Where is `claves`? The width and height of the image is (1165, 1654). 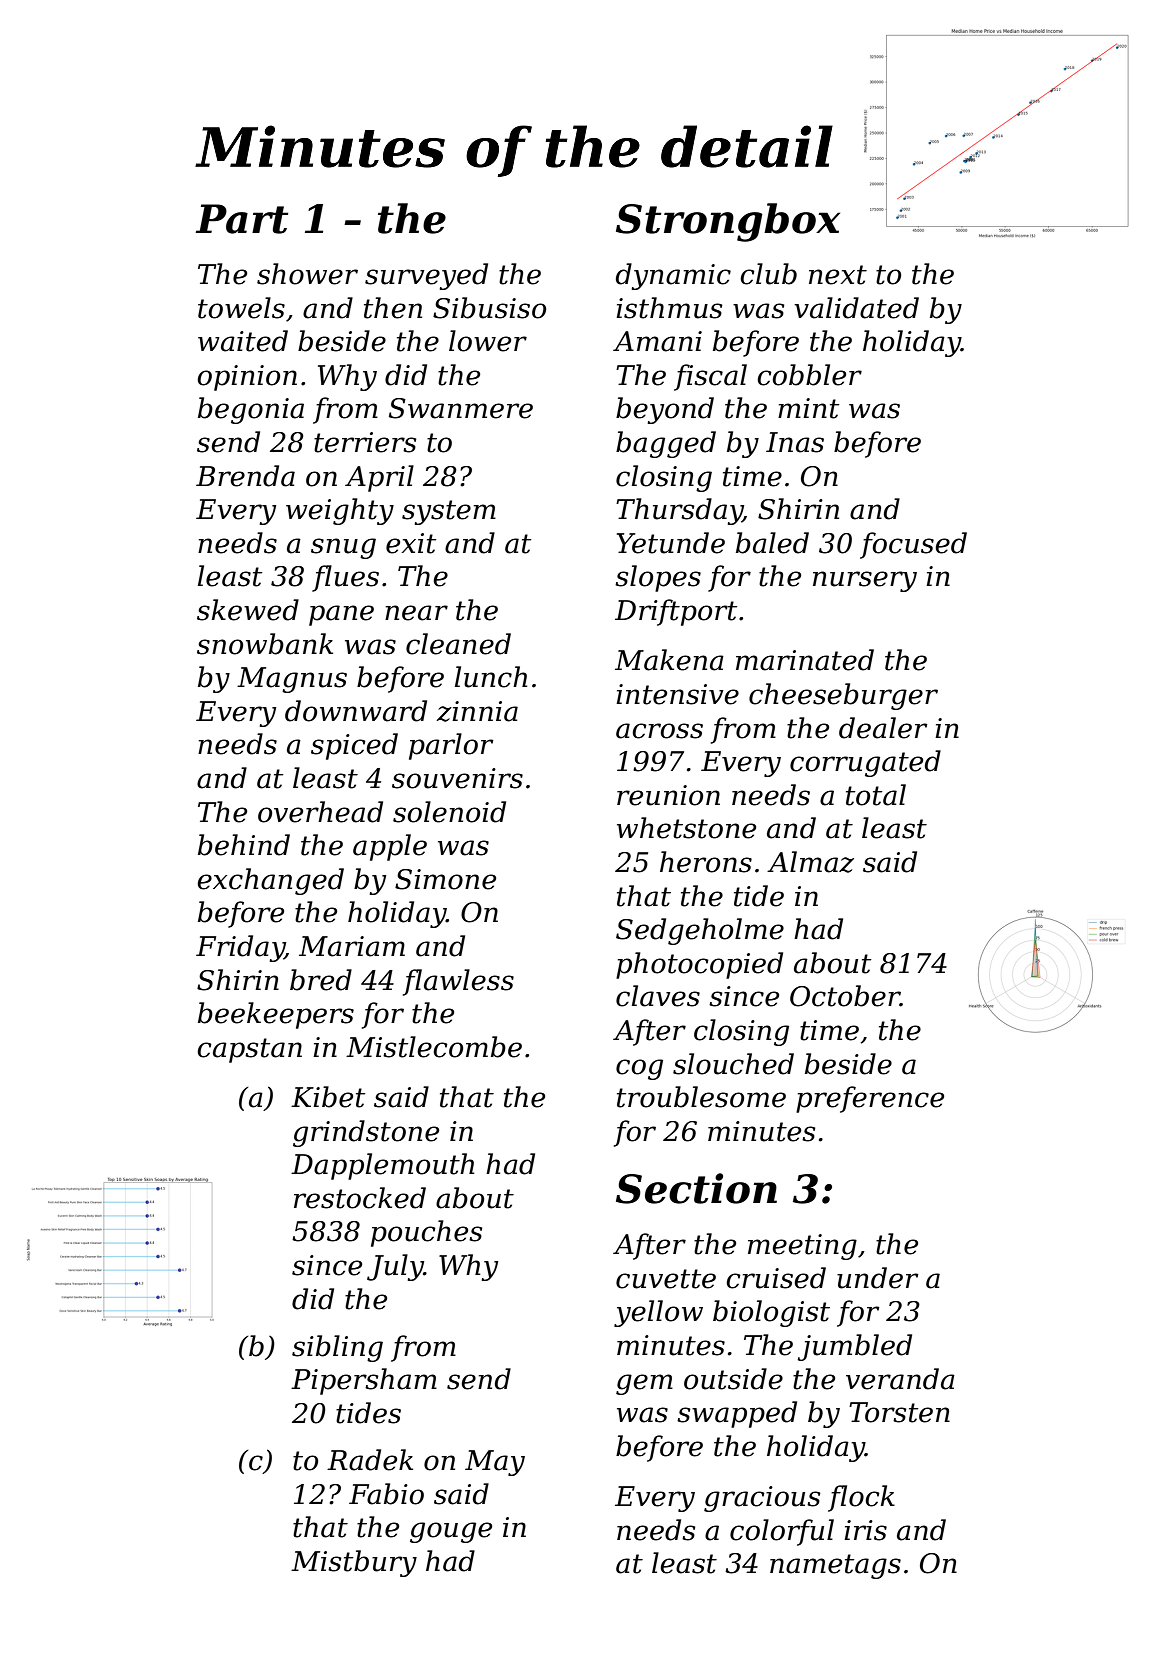 claves is located at coordinates (658, 996).
